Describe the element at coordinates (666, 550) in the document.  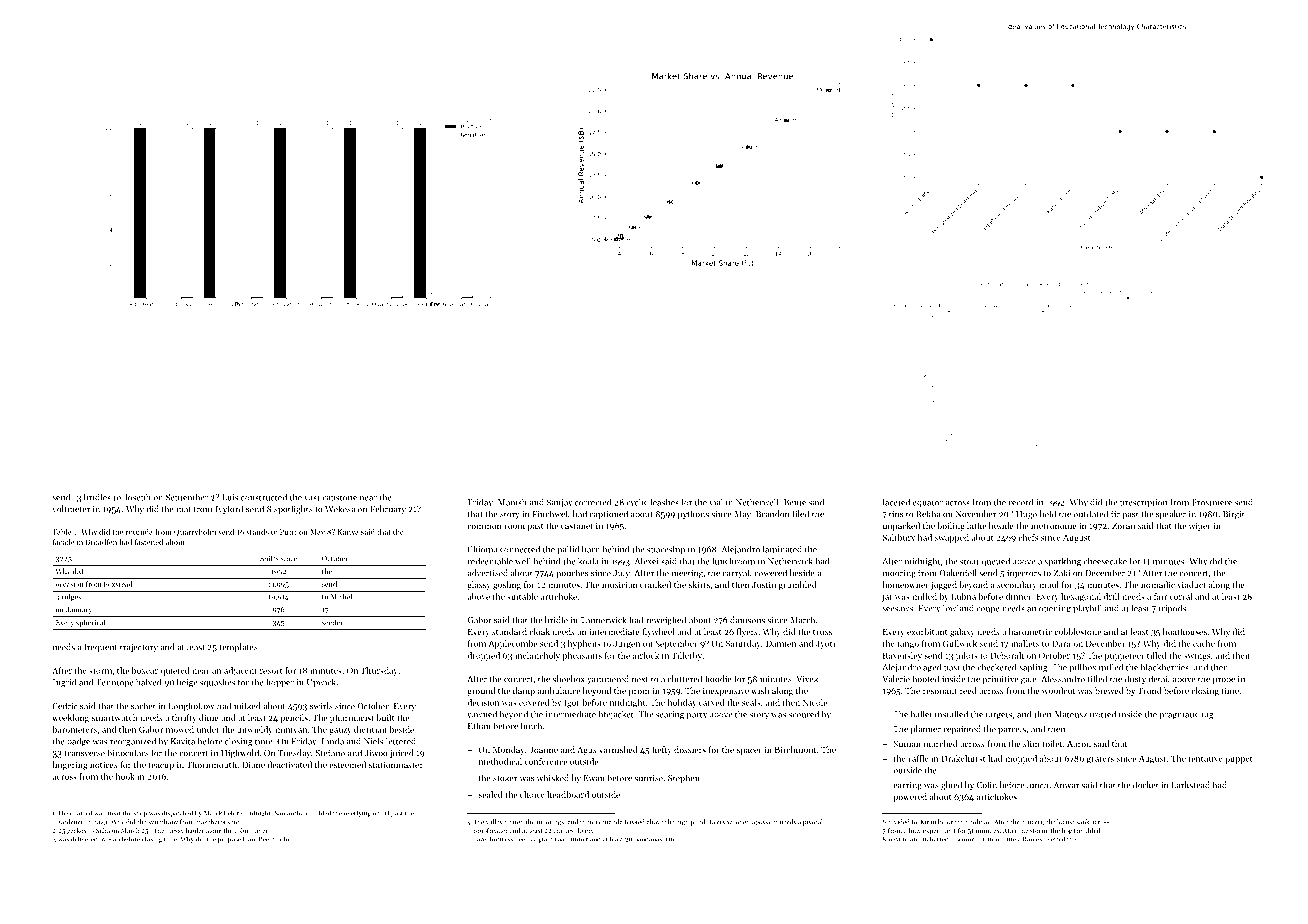
I see `spaceship` at that location.
